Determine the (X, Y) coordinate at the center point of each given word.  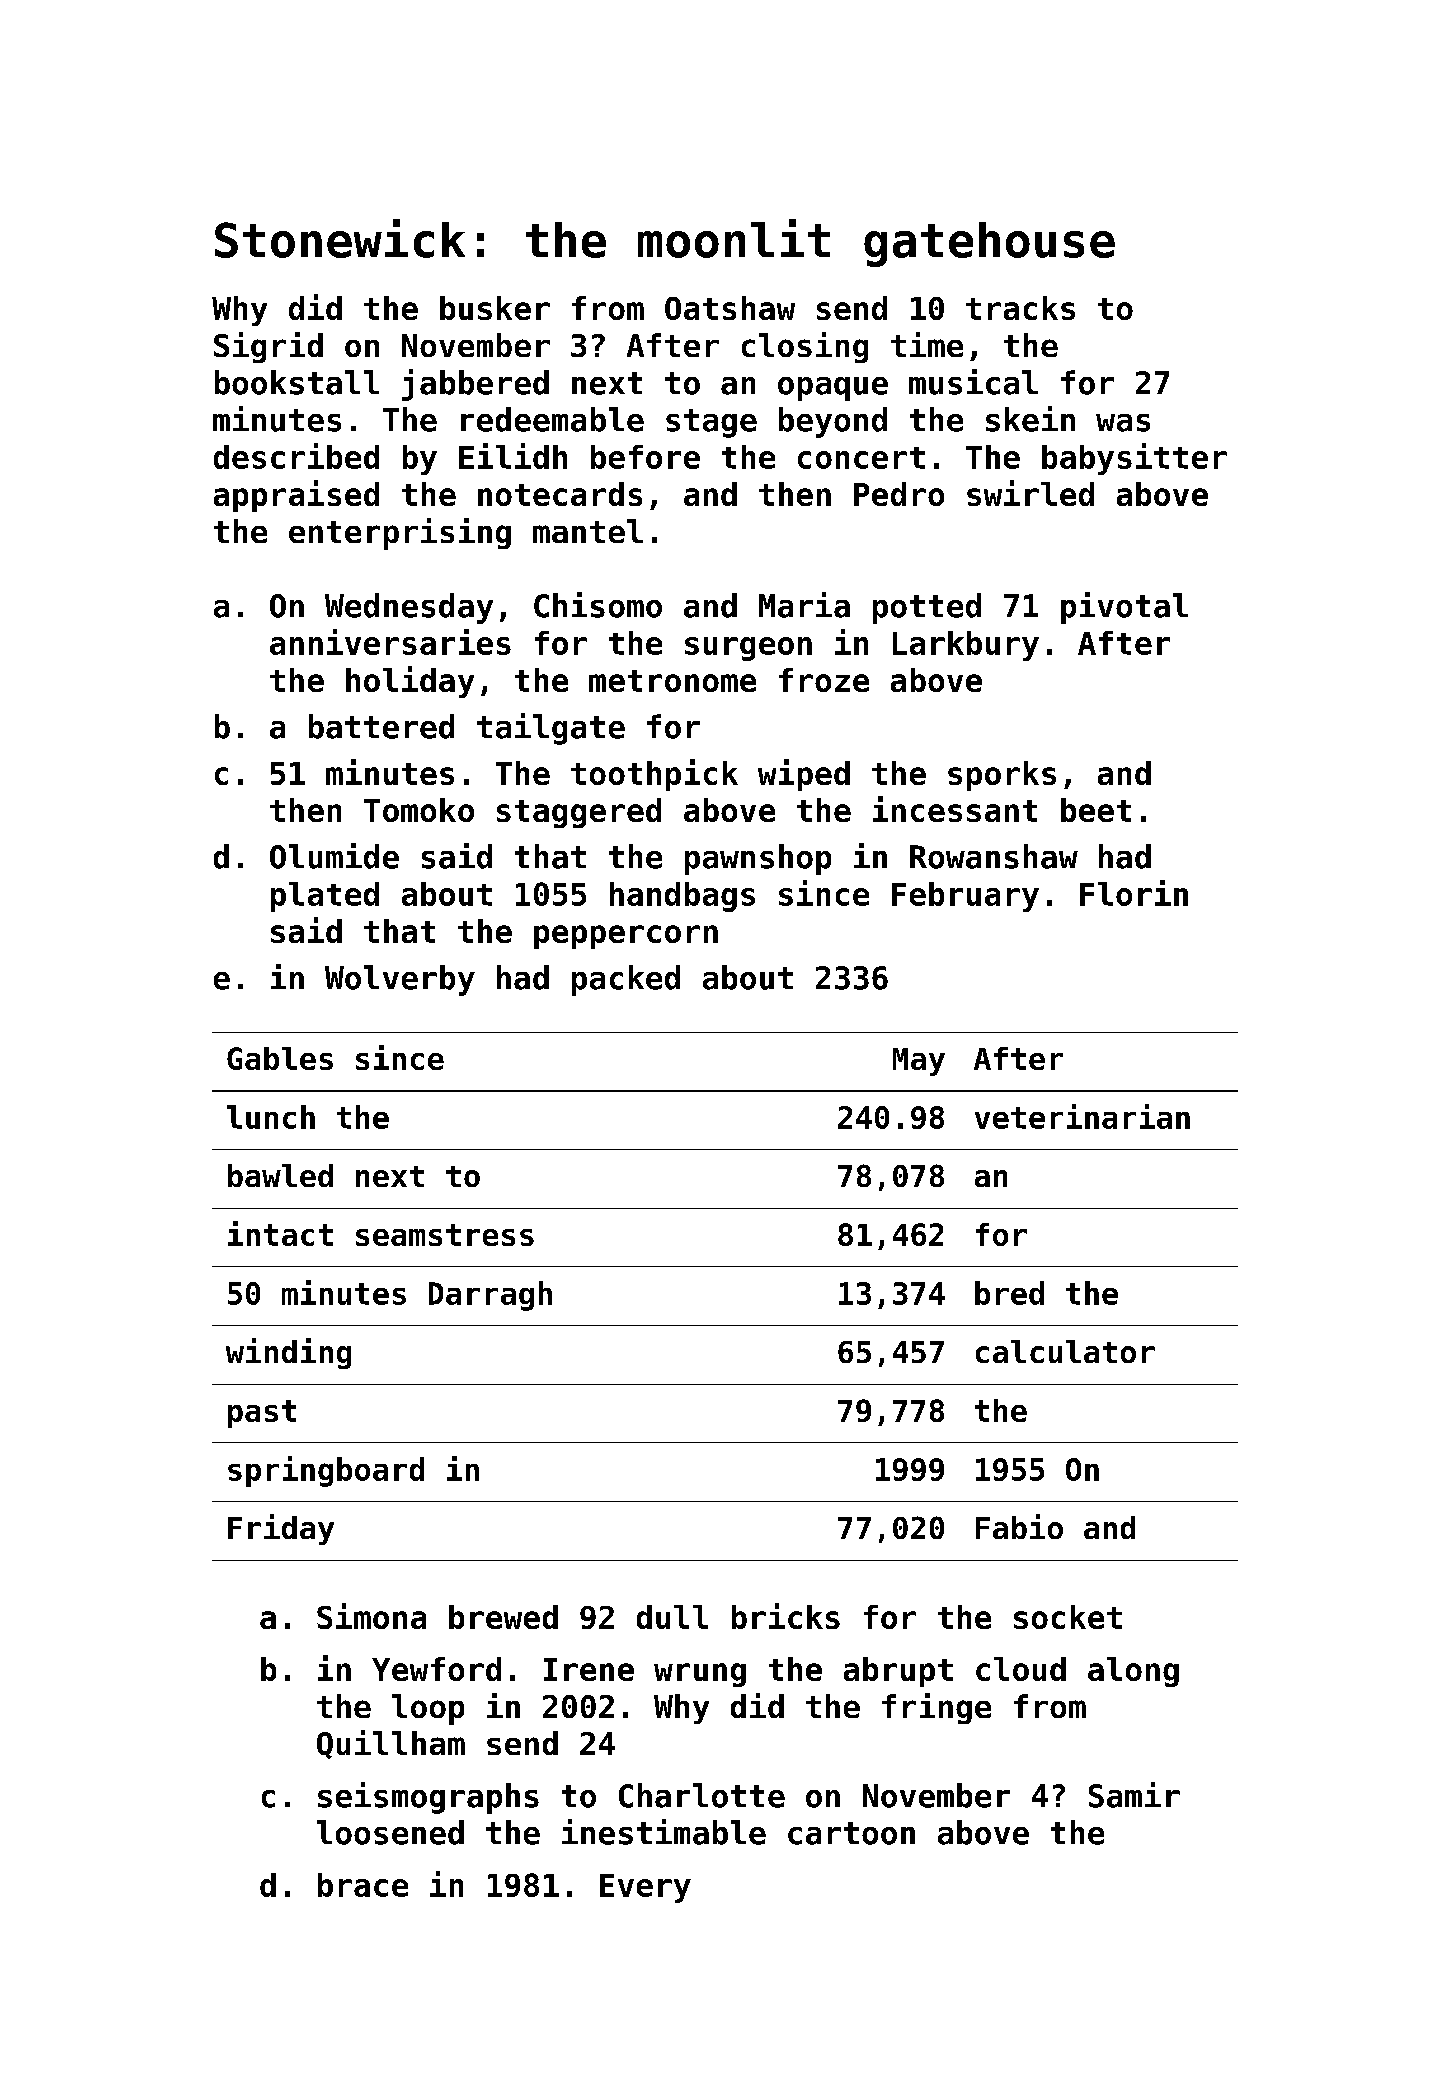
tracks (1020, 308)
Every (645, 1888)
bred (1009, 1293)
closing (805, 347)
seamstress (445, 1235)
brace (363, 1885)
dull (672, 1617)
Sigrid (268, 347)
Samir (1134, 1795)
